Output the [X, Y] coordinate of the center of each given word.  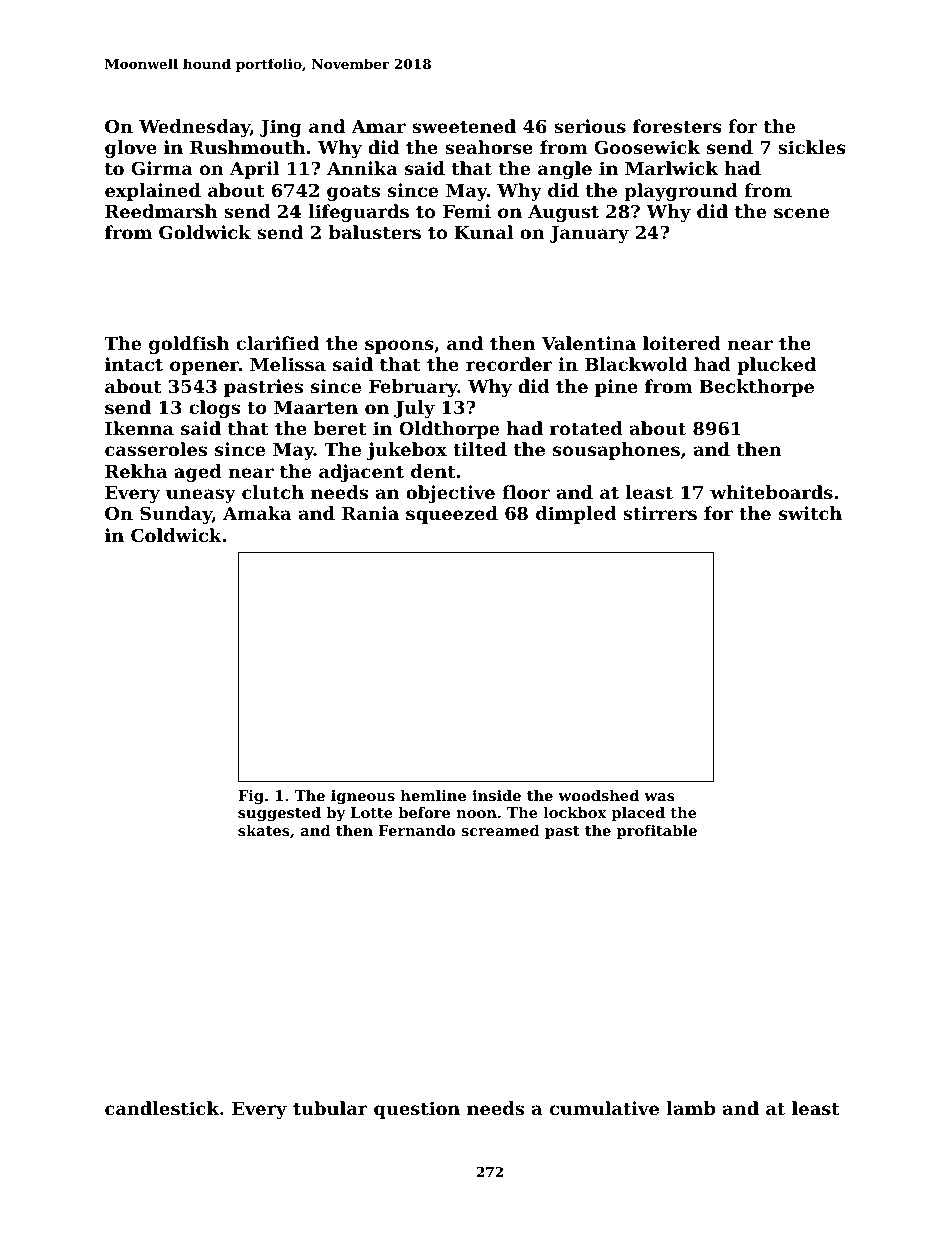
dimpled [576, 515]
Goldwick [205, 232]
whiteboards [771, 492]
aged [198, 473]
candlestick [162, 1108]
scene [801, 213]
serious [590, 126]
